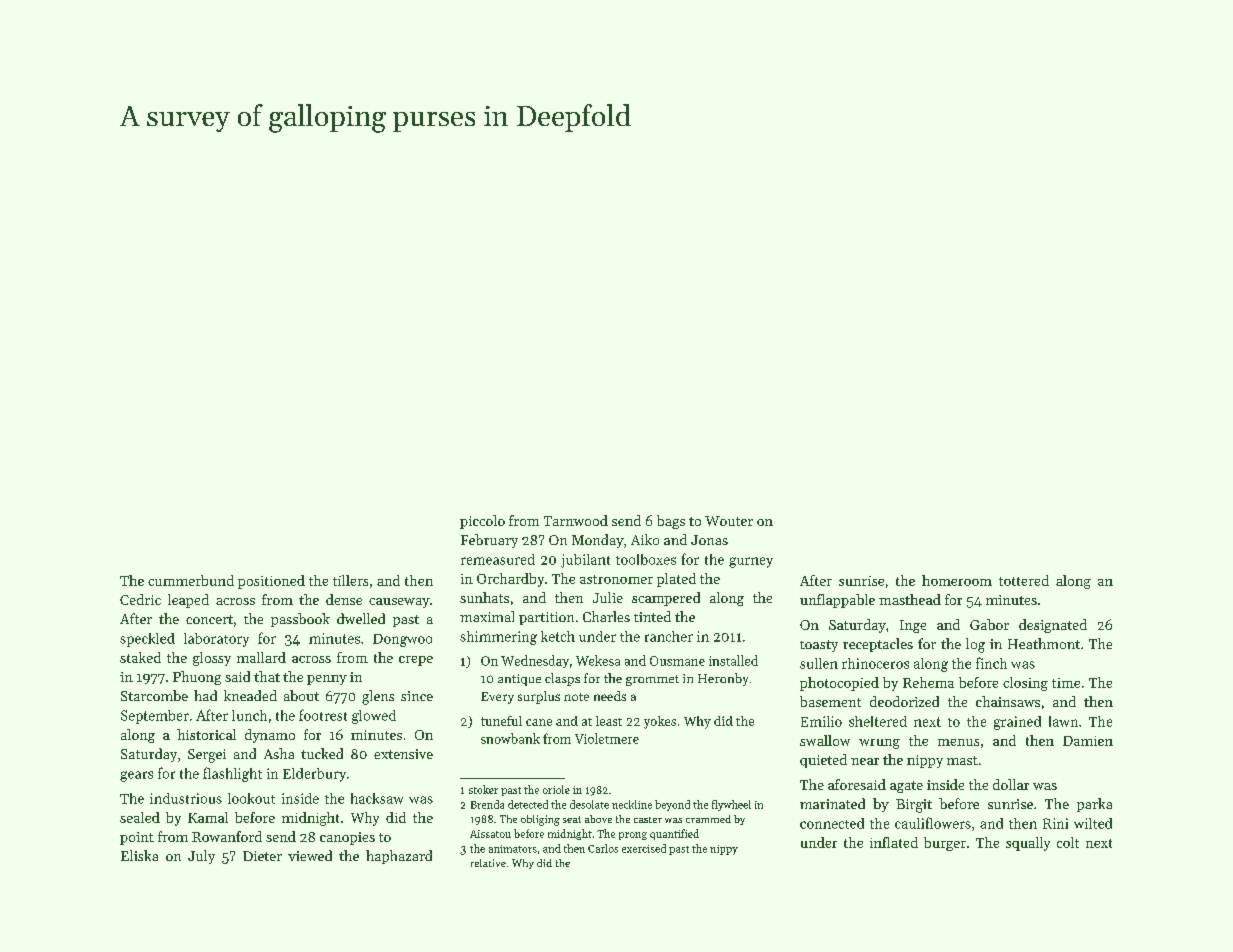 The height and width of the page is (952, 1233). Describe the element at coordinates (139, 855) in the page. I see `Eliska` at that location.
